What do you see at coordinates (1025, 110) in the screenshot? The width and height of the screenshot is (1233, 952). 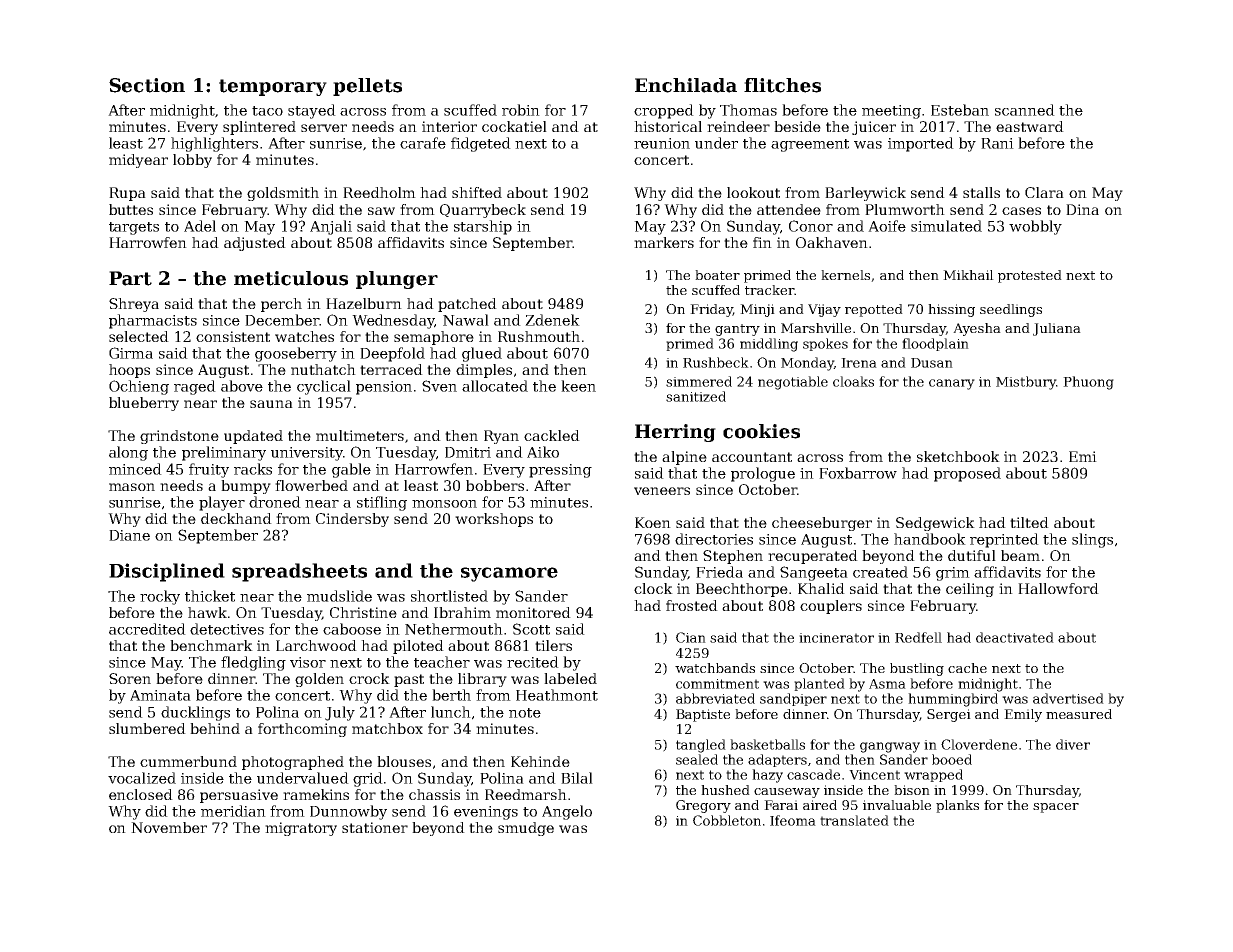 I see `scanned` at bounding box center [1025, 110].
